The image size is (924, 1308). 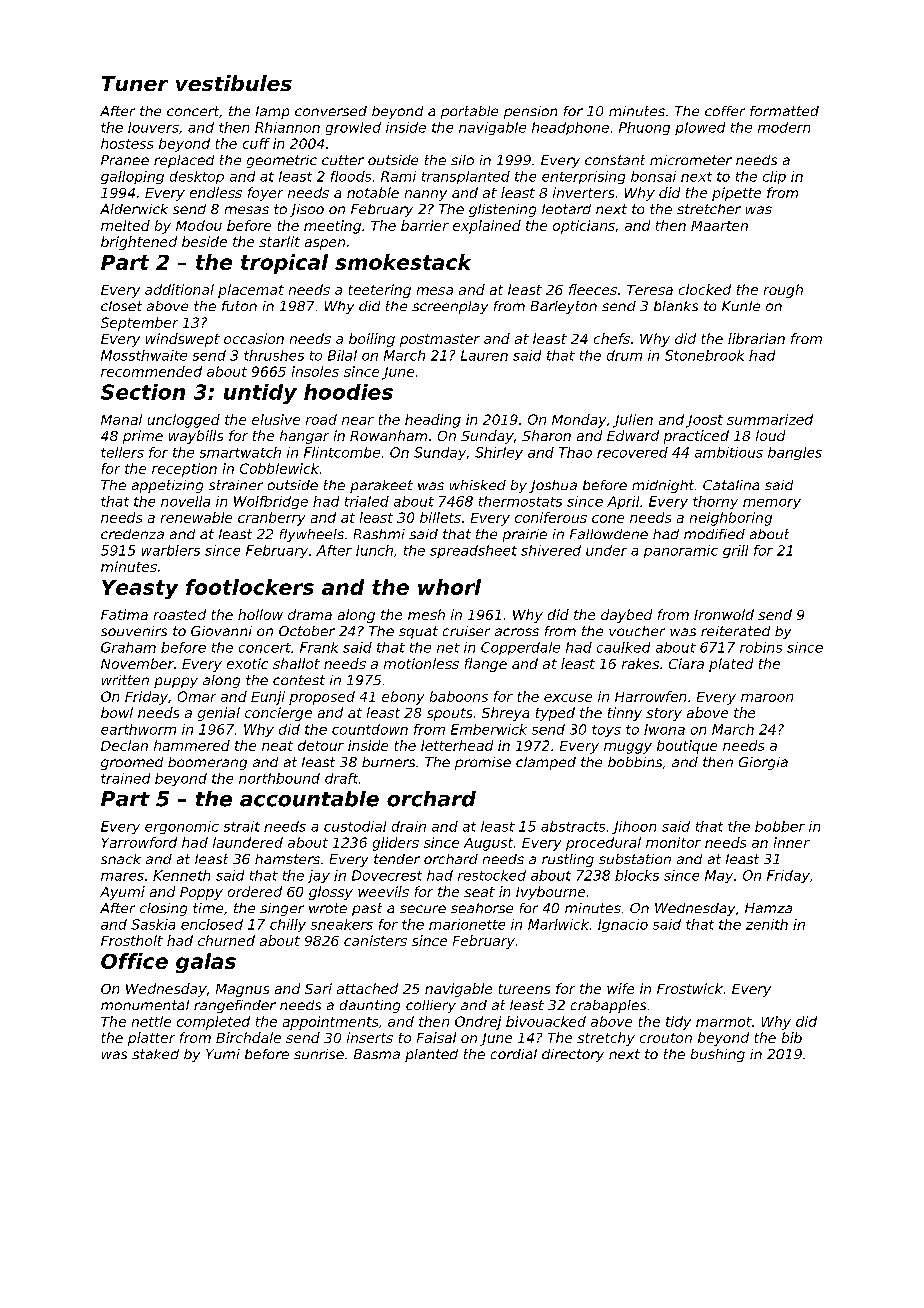 I want to click on formatted, so click(x=784, y=111).
